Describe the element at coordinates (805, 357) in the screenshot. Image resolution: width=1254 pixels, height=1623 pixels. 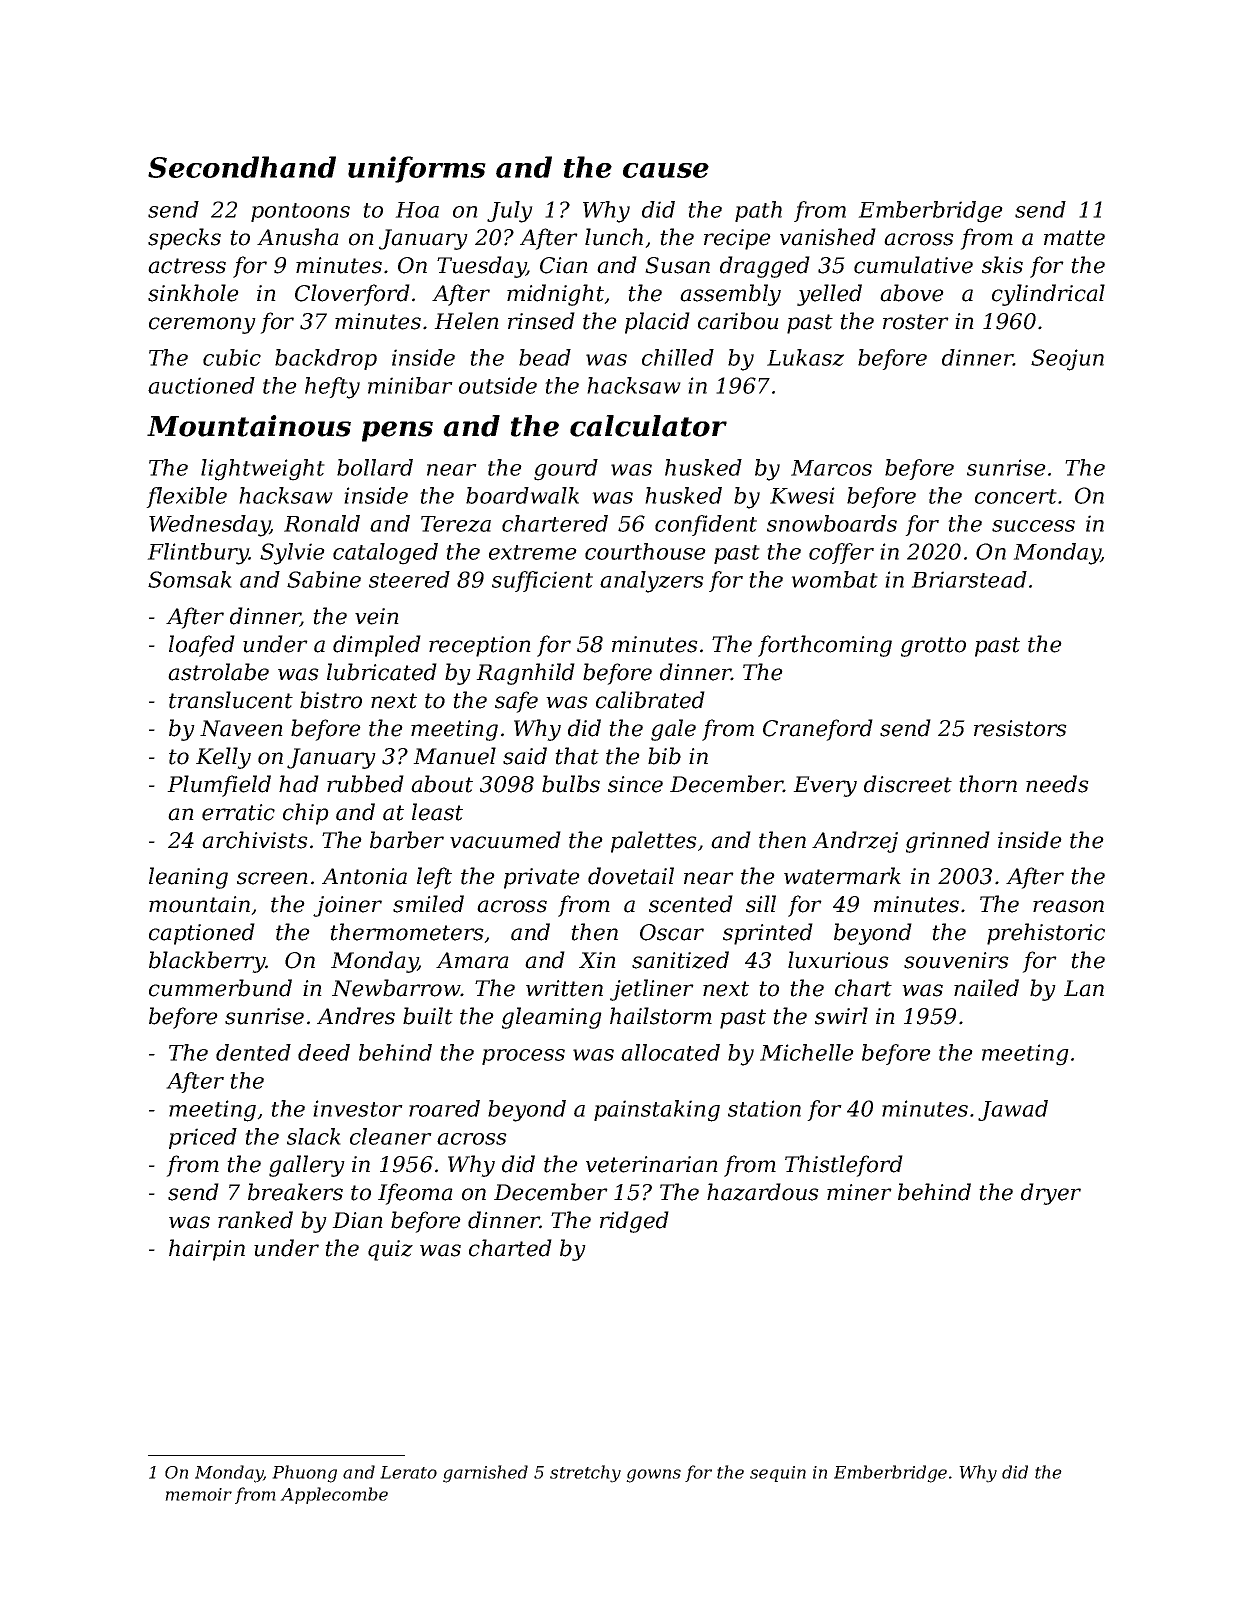
I see `Lukasz` at that location.
